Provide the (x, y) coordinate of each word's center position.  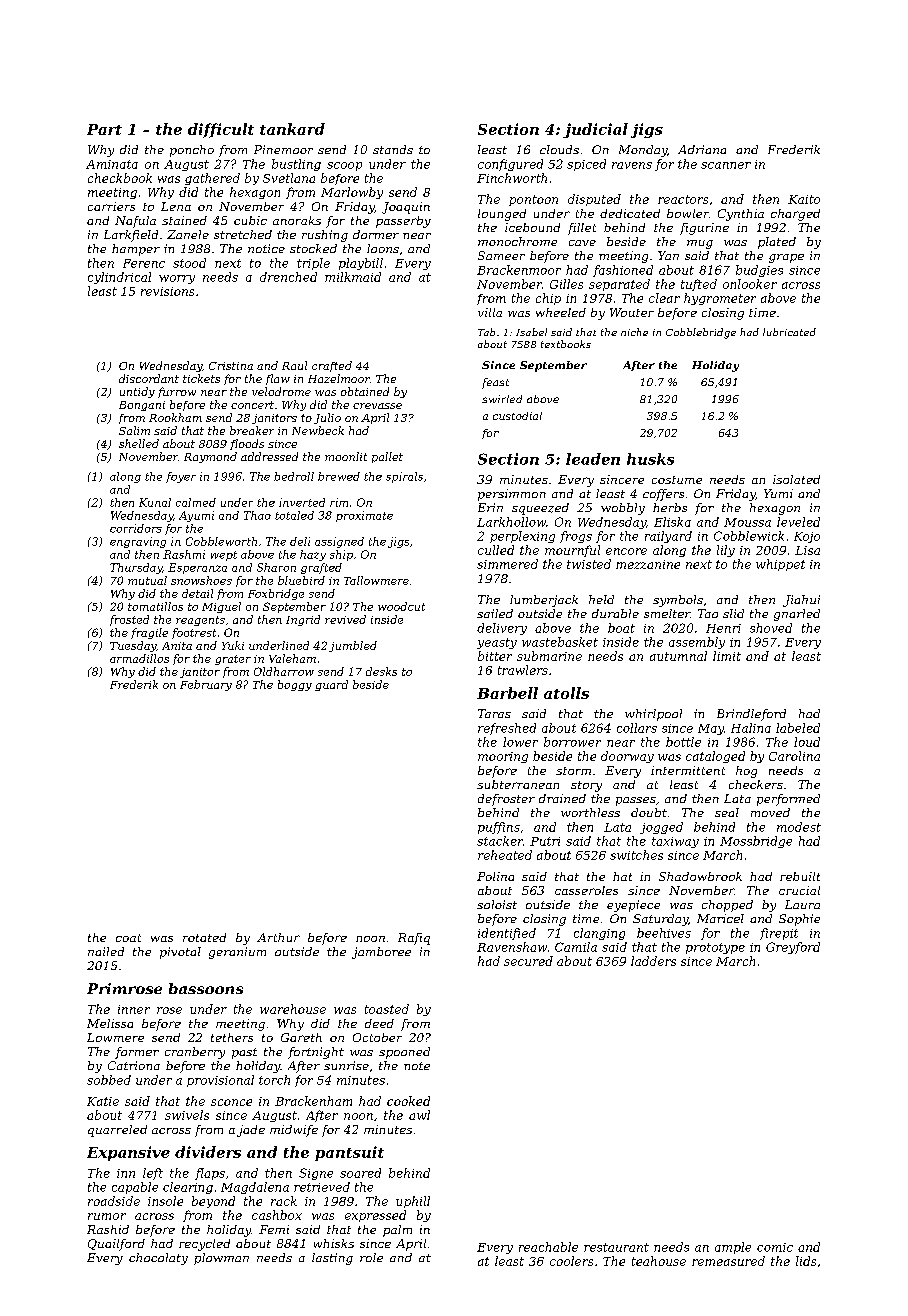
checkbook (120, 178)
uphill (413, 1202)
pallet (387, 457)
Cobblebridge (701, 333)
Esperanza (197, 568)
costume (677, 480)
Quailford (116, 1245)
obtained (365, 391)
